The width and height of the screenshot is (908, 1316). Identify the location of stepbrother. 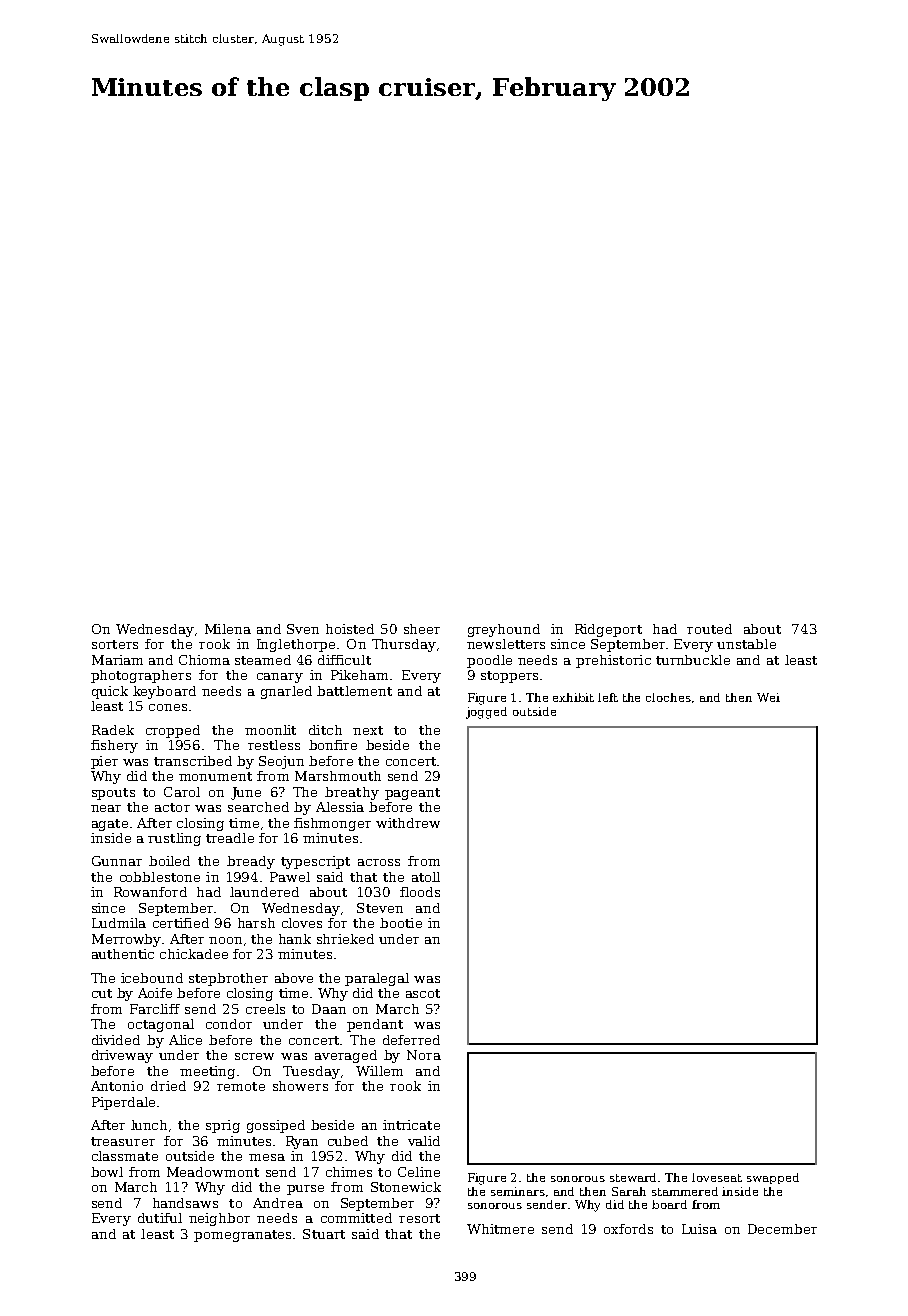
(228, 979).
